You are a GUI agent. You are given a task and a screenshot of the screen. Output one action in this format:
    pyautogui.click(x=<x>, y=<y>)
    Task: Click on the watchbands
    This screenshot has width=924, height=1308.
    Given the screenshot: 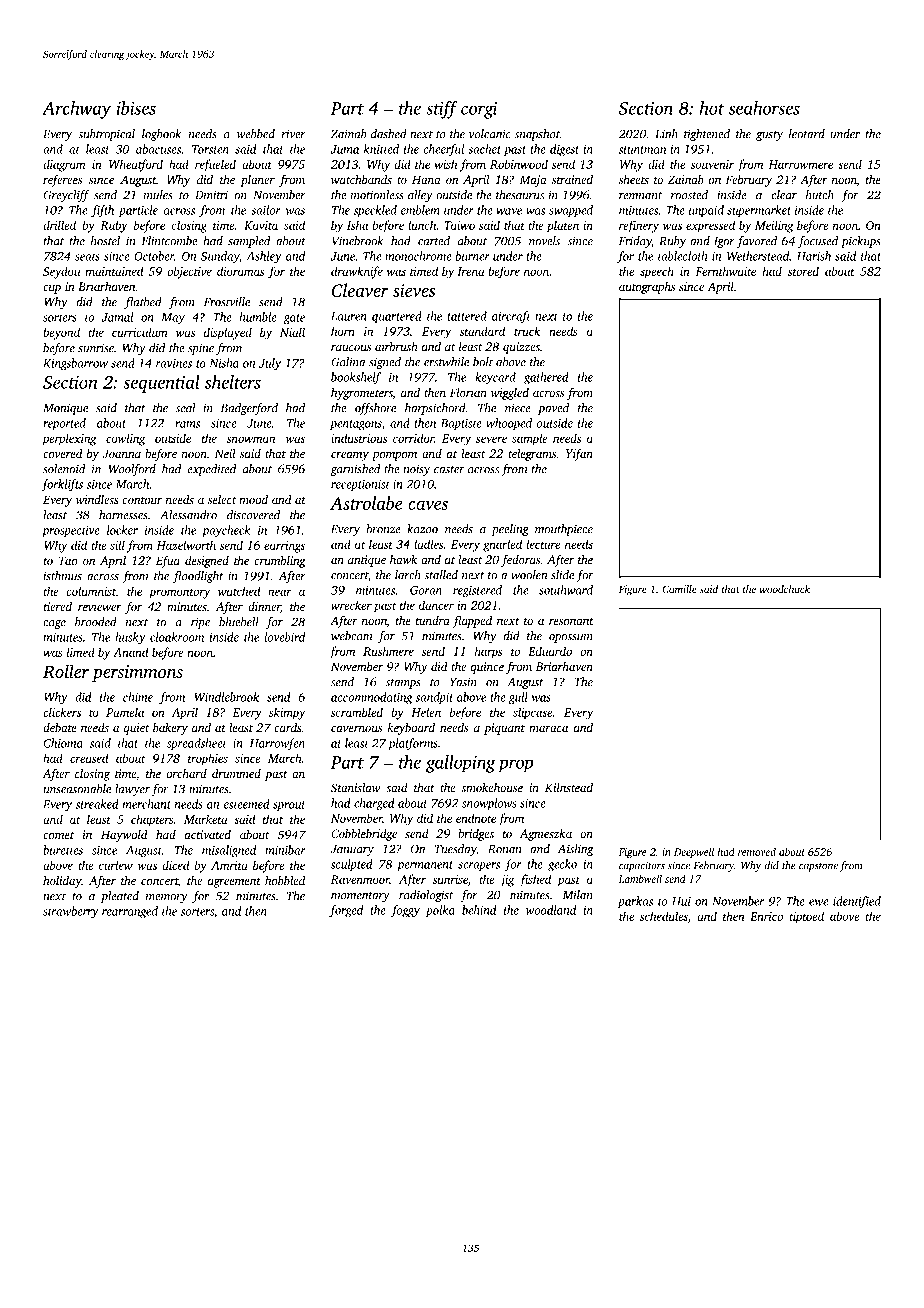 What is the action you would take?
    pyautogui.click(x=361, y=179)
